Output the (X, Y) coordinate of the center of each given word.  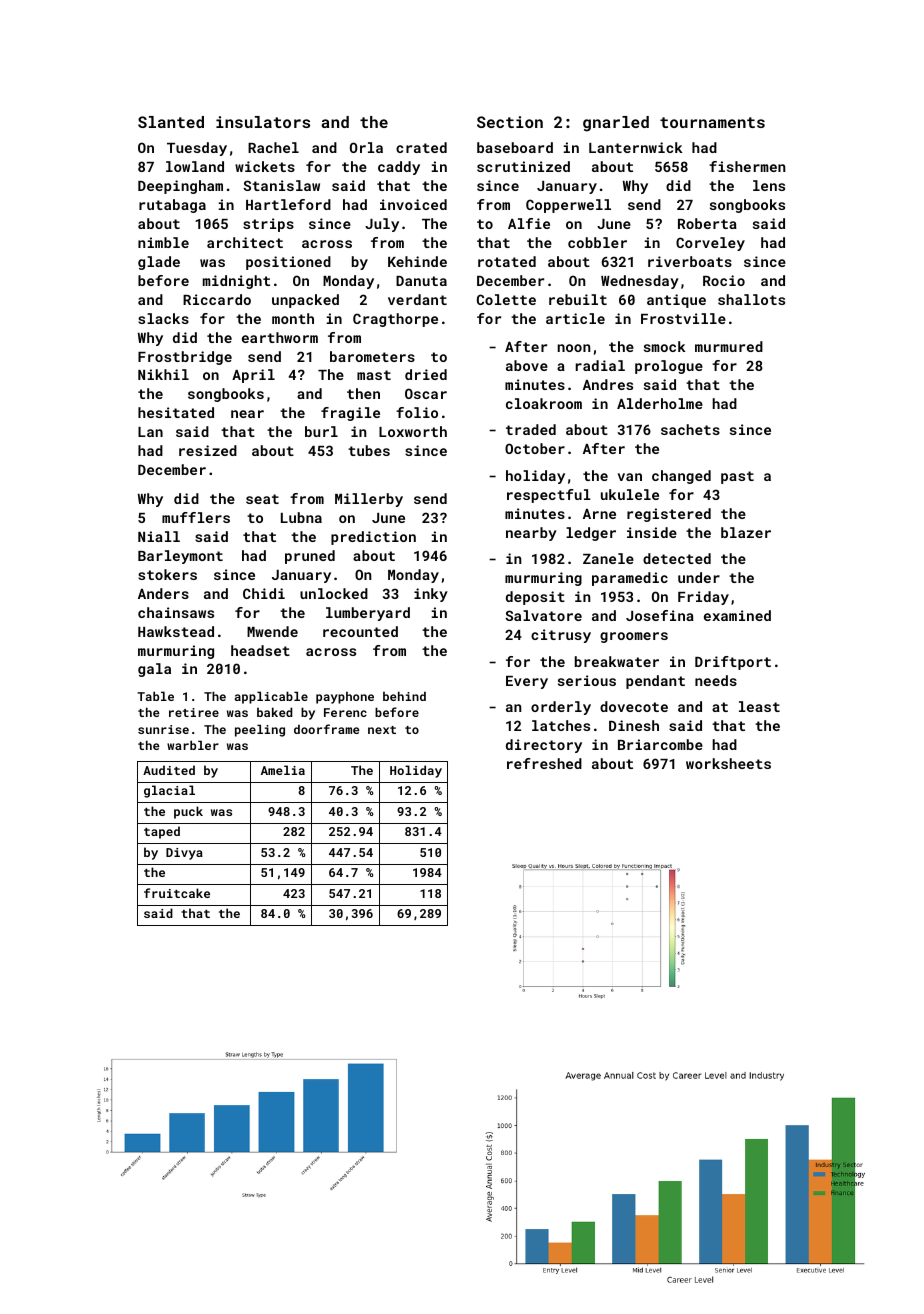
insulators (263, 122)
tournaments (712, 122)
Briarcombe (660, 744)
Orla (366, 147)
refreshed (544, 763)
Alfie (529, 223)
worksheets (728, 763)
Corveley (710, 244)
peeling (260, 730)
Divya (184, 854)
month (293, 318)
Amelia (283, 770)
